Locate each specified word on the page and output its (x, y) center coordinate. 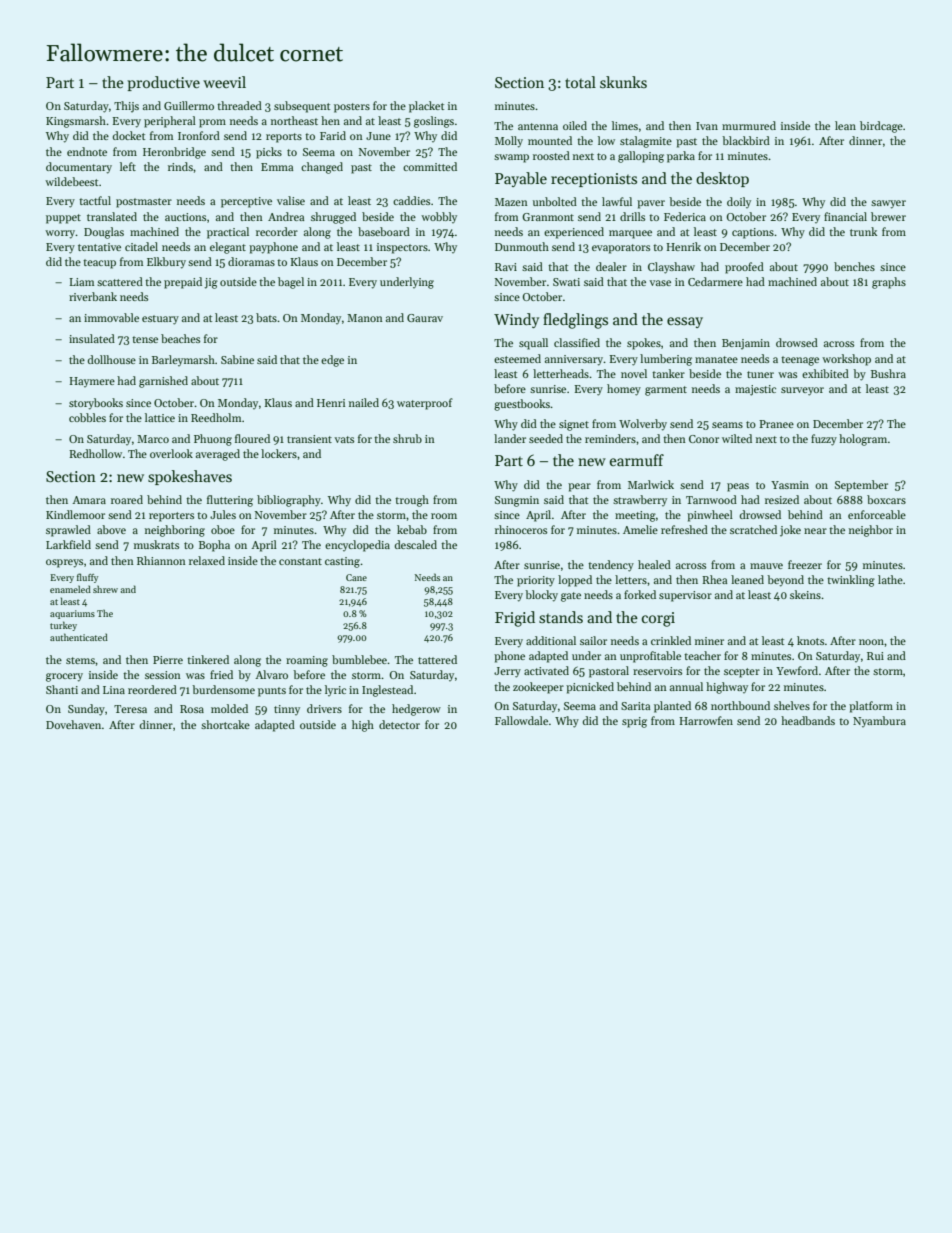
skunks (623, 82)
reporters (171, 517)
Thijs (126, 107)
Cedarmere (715, 281)
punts (272, 692)
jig (211, 283)
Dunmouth (522, 246)
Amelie (640, 529)
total (580, 82)
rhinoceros (521, 529)
